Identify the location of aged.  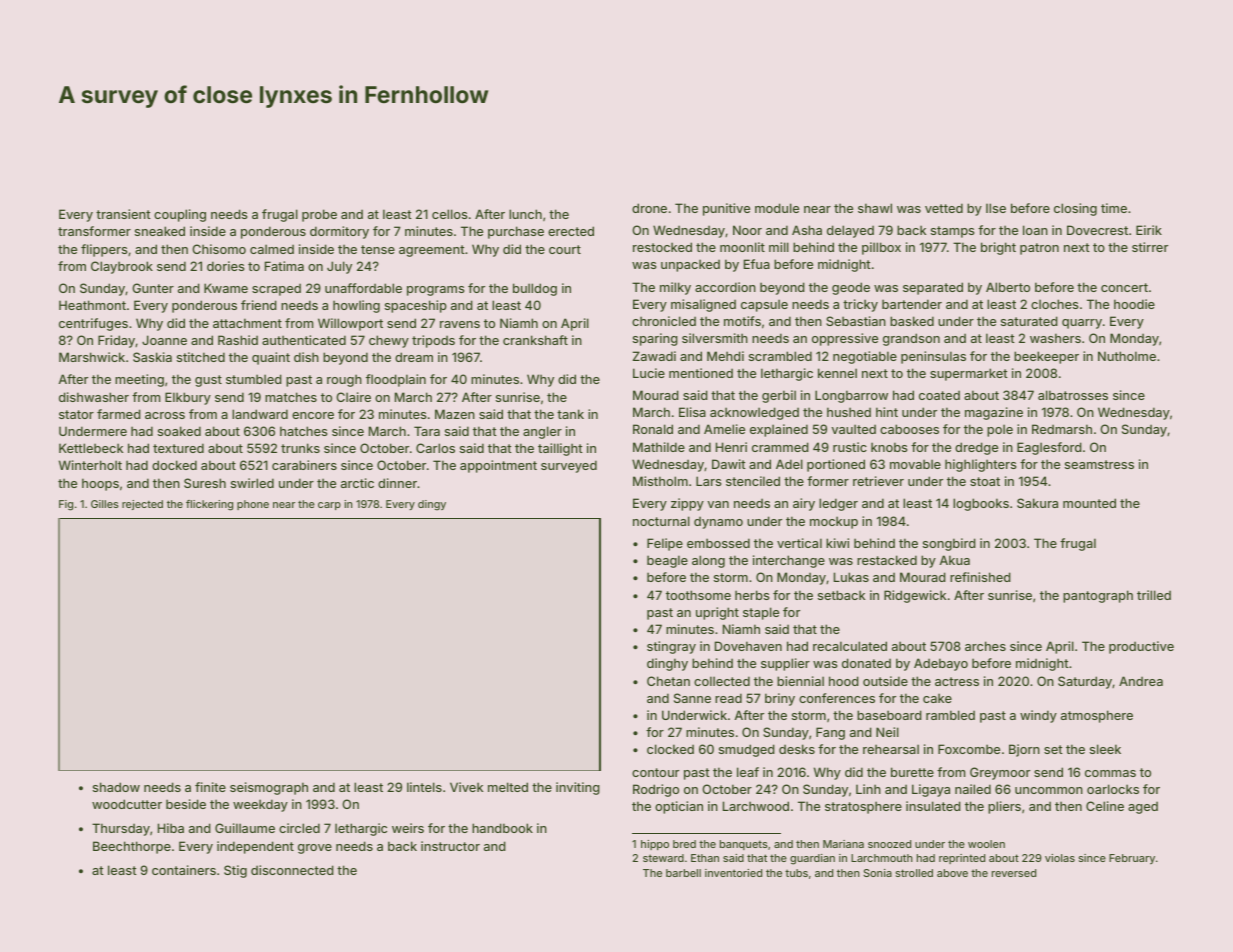
(1143, 807).
